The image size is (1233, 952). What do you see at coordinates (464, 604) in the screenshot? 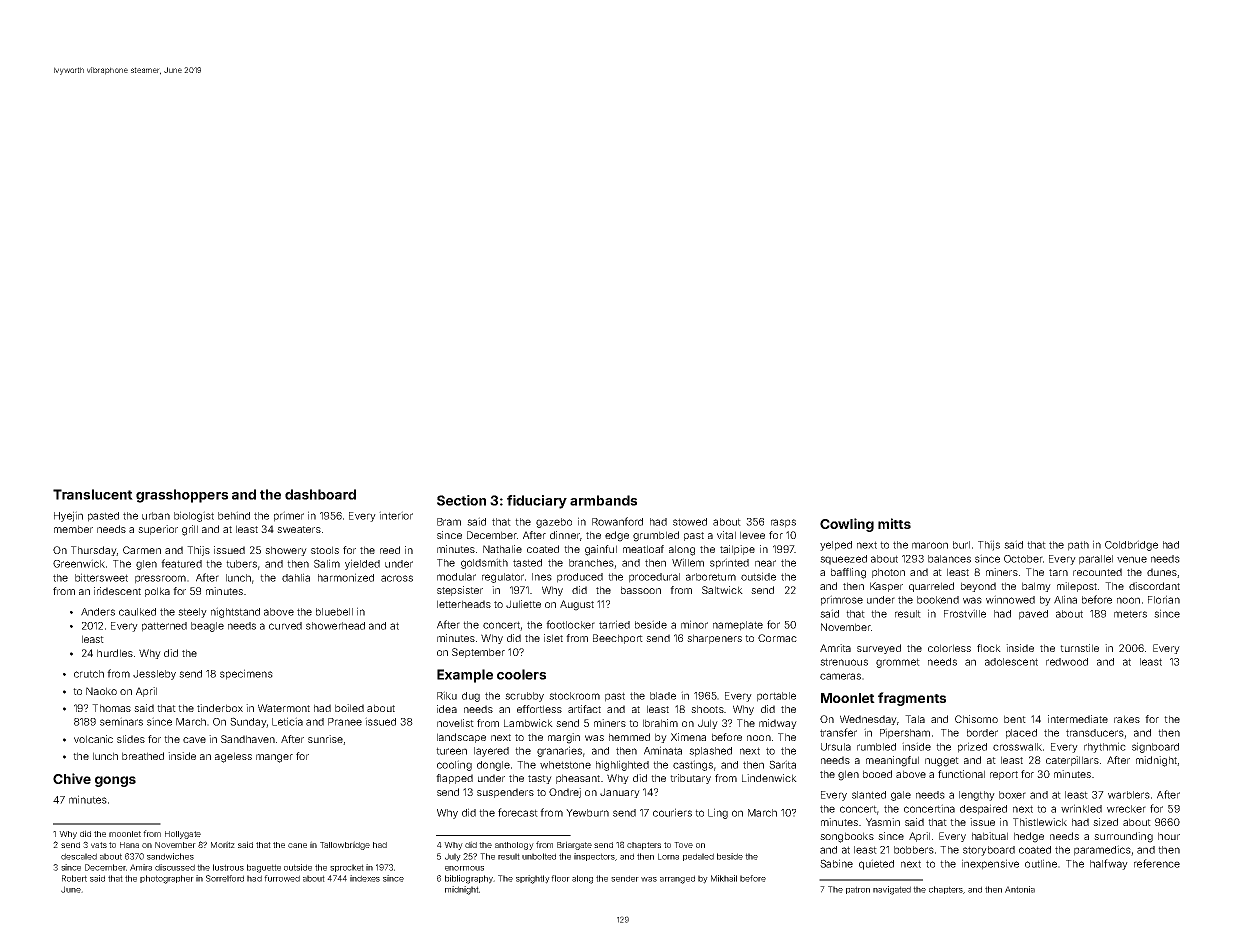
I see `letterheads` at bounding box center [464, 604].
